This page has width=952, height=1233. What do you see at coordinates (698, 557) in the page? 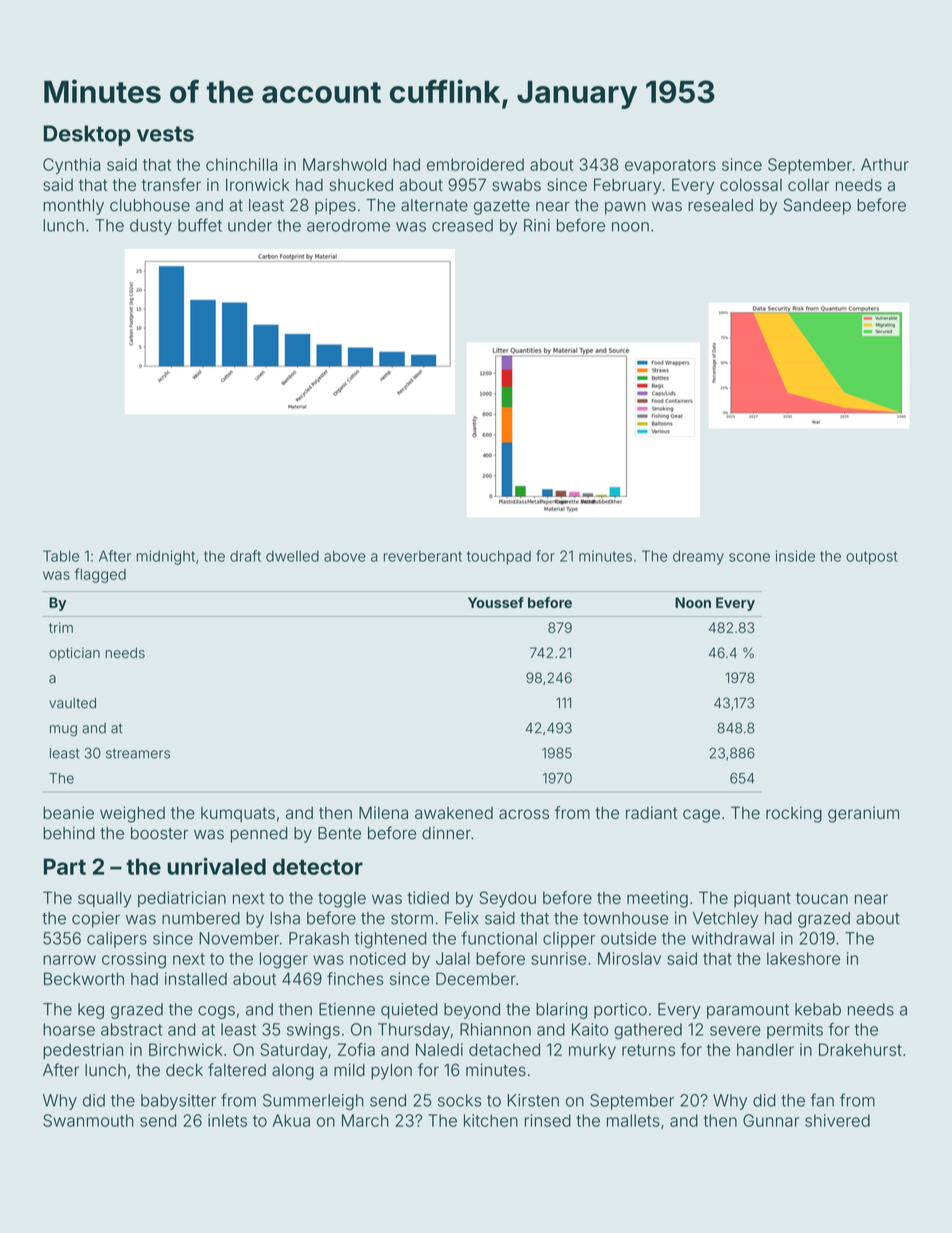
I see `dreamy` at bounding box center [698, 557].
